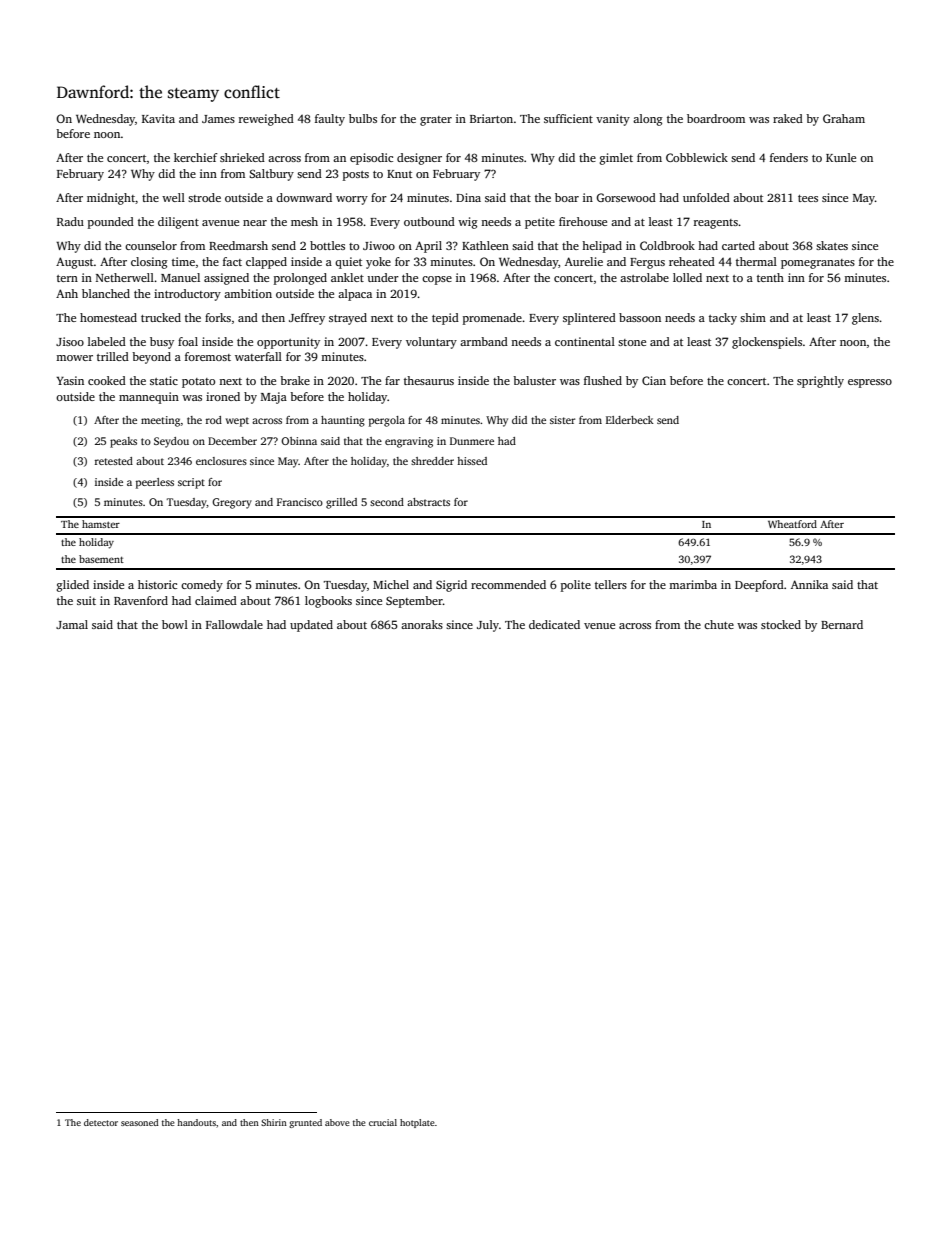 The height and width of the page is (1233, 952). Describe the element at coordinates (383, 1122) in the page. I see `crucial` at that location.
